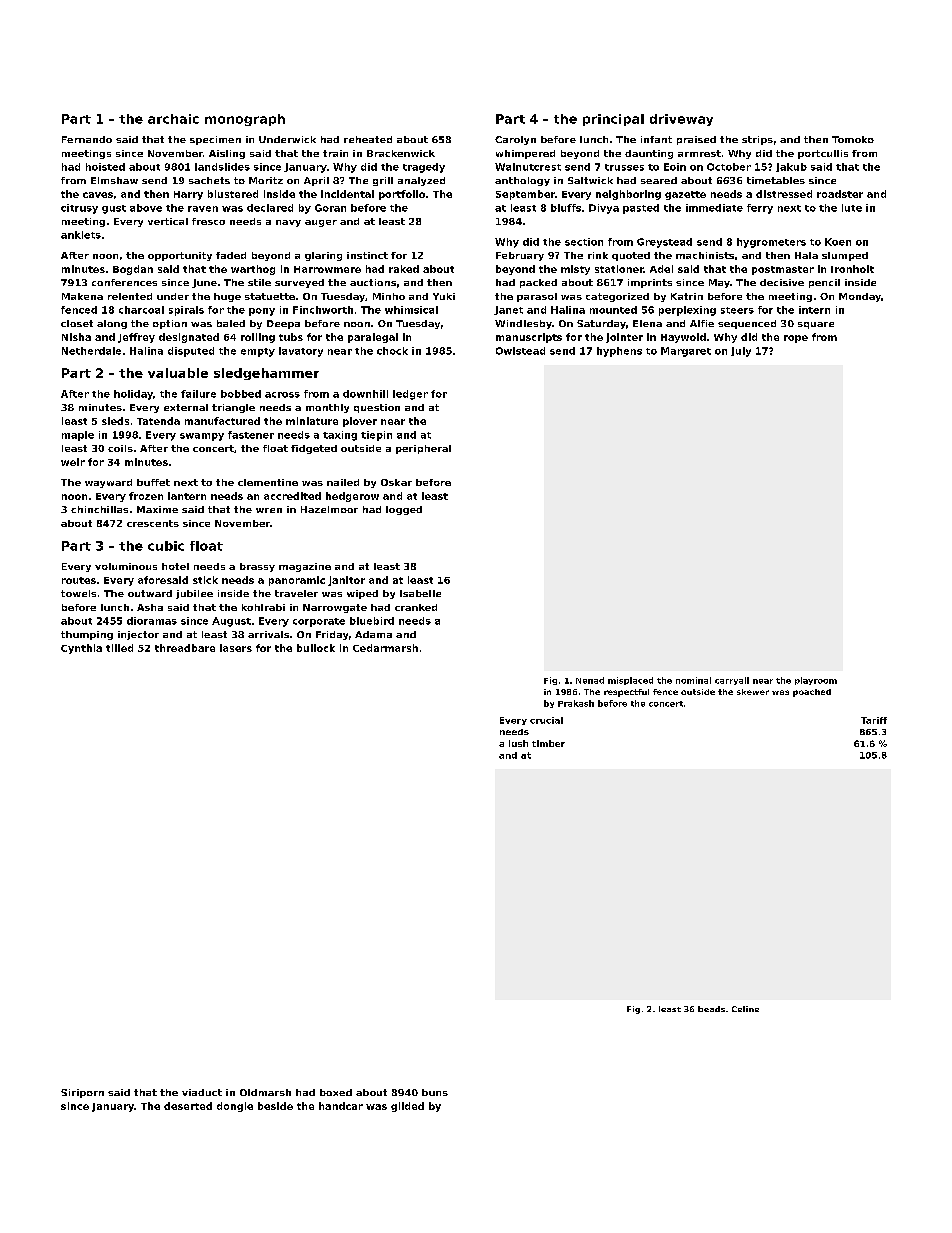  I want to click on Isabelle, so click(420, 593).
